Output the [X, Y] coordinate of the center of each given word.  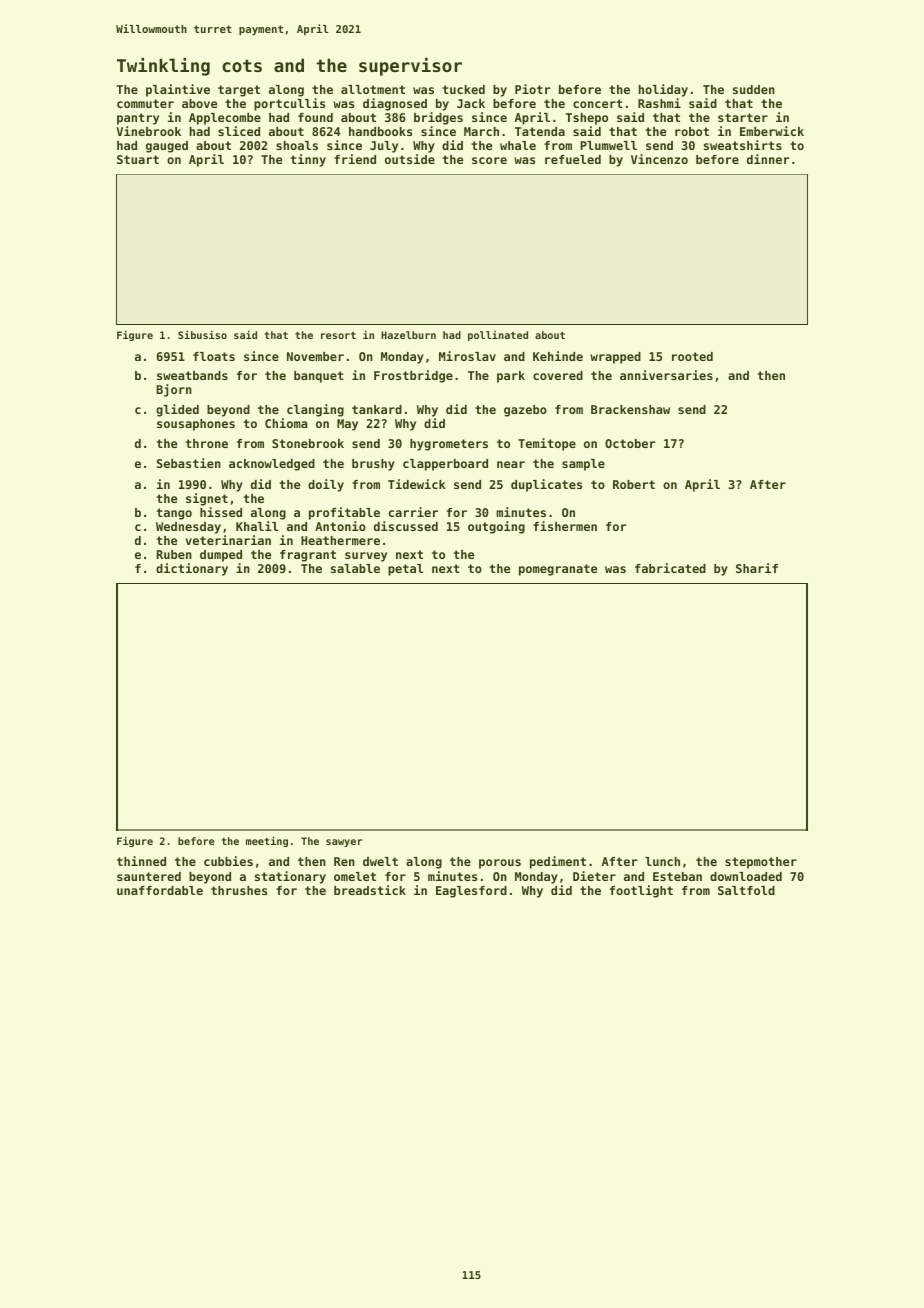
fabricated [670, 568]
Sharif [757, 568]
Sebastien [189, 463]
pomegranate [558, 570]
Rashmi [659, 103]
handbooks [380, 131]
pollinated [498, 336]
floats [214, 356]
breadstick [370, 890]
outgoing [496, 527]
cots [242, 65]
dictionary [192, 569]
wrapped [615, 358]
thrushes [239, 890]
